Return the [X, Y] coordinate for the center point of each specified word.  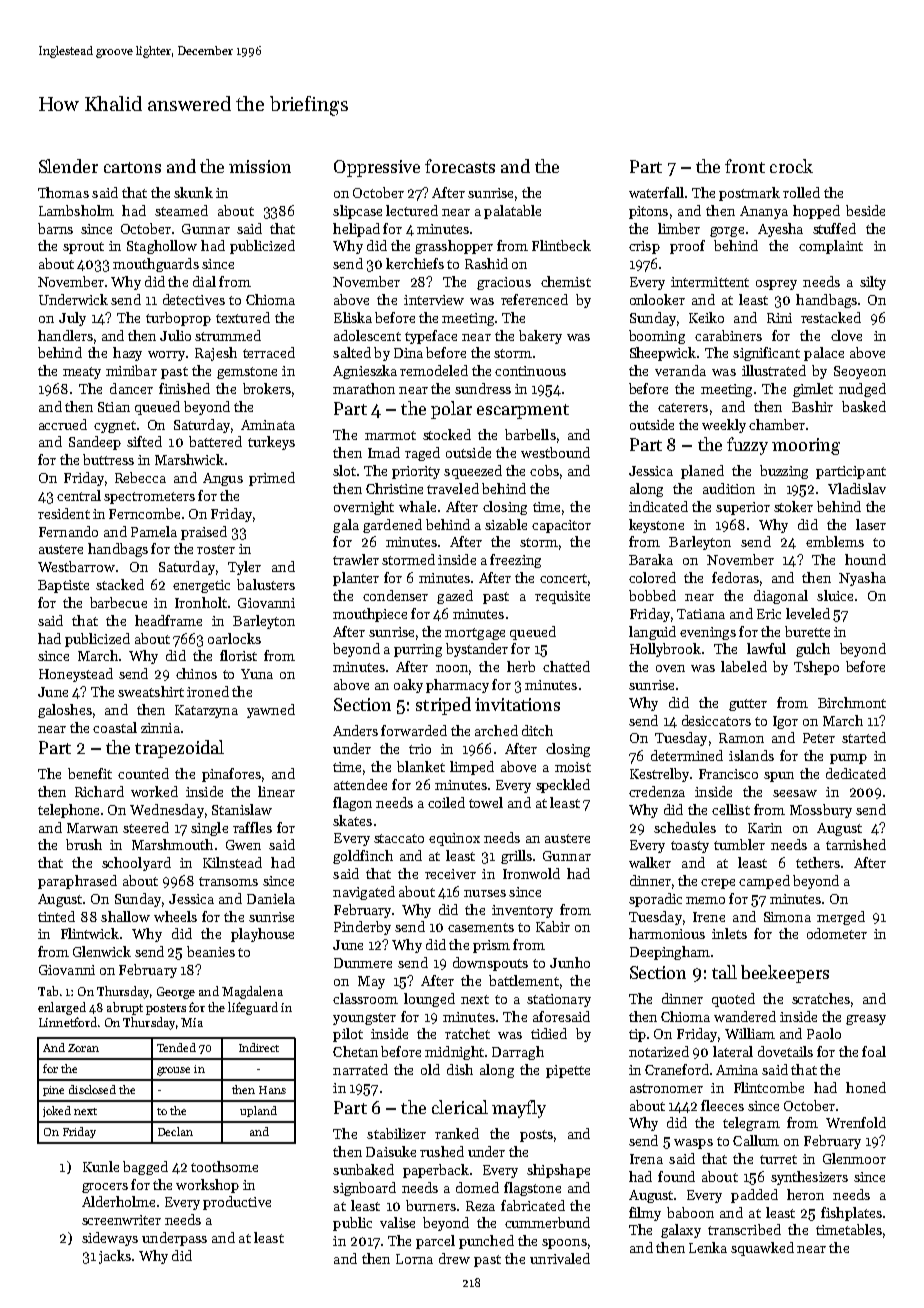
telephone [68, 811]
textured [243, 317]
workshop [207, 1186]
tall [724, 972]
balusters [266, 584]
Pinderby [362, 928]
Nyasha [862, 579]
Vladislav [857, 488]
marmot [390, 435]
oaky [408, 686]
